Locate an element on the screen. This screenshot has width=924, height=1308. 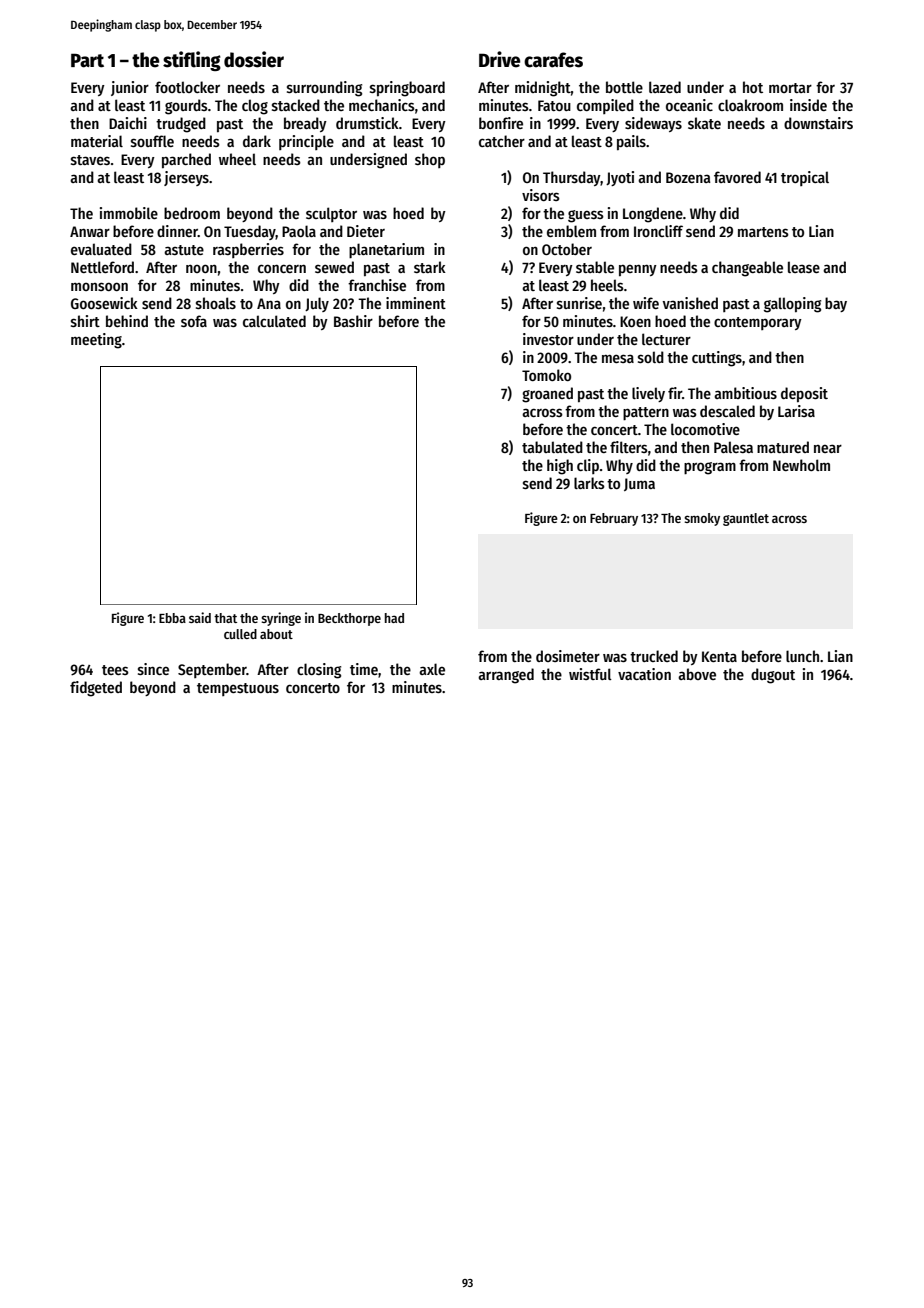
Tomoko is located at coordinates (546, 375).
